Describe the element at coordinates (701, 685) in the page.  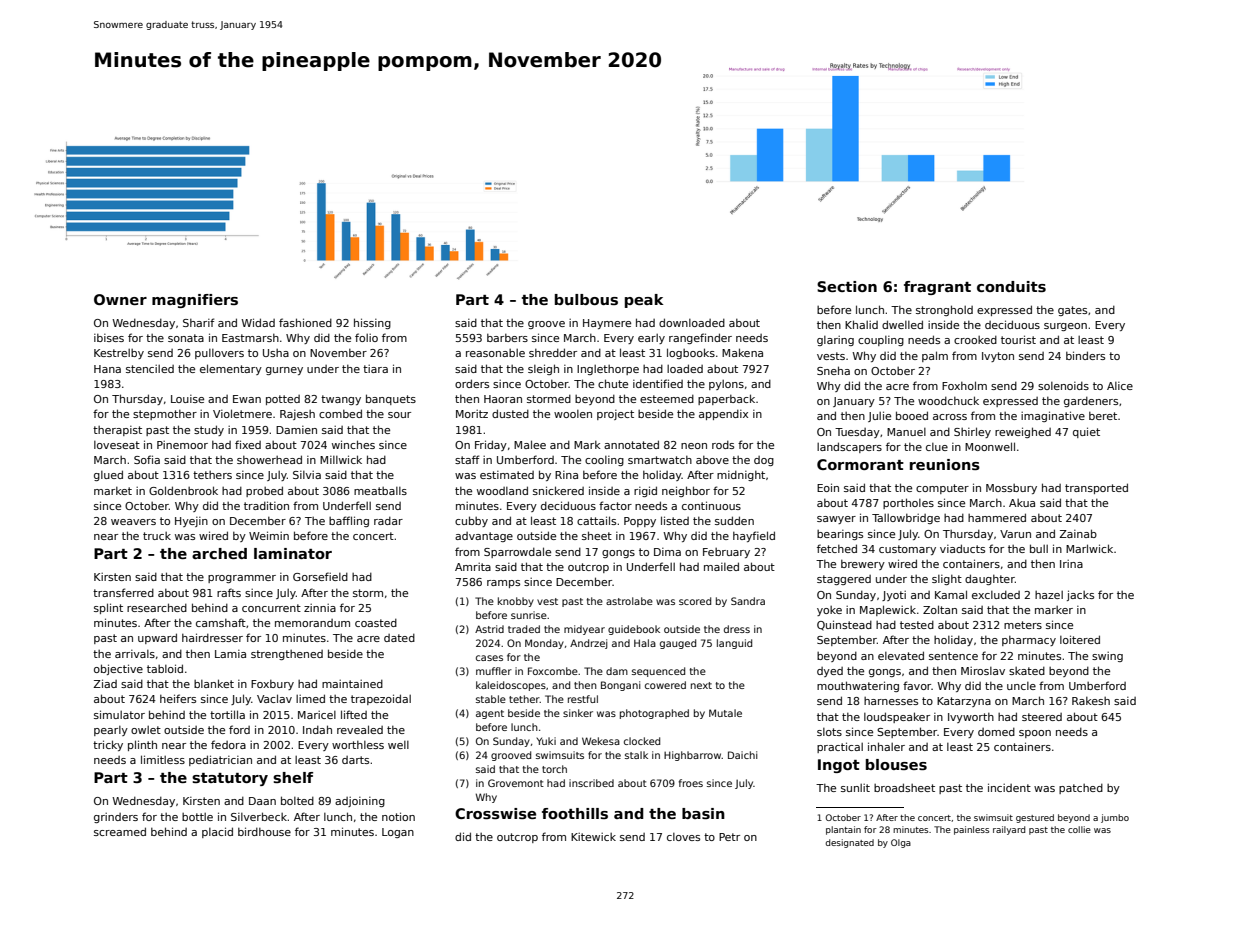
I see `next` at that location.
